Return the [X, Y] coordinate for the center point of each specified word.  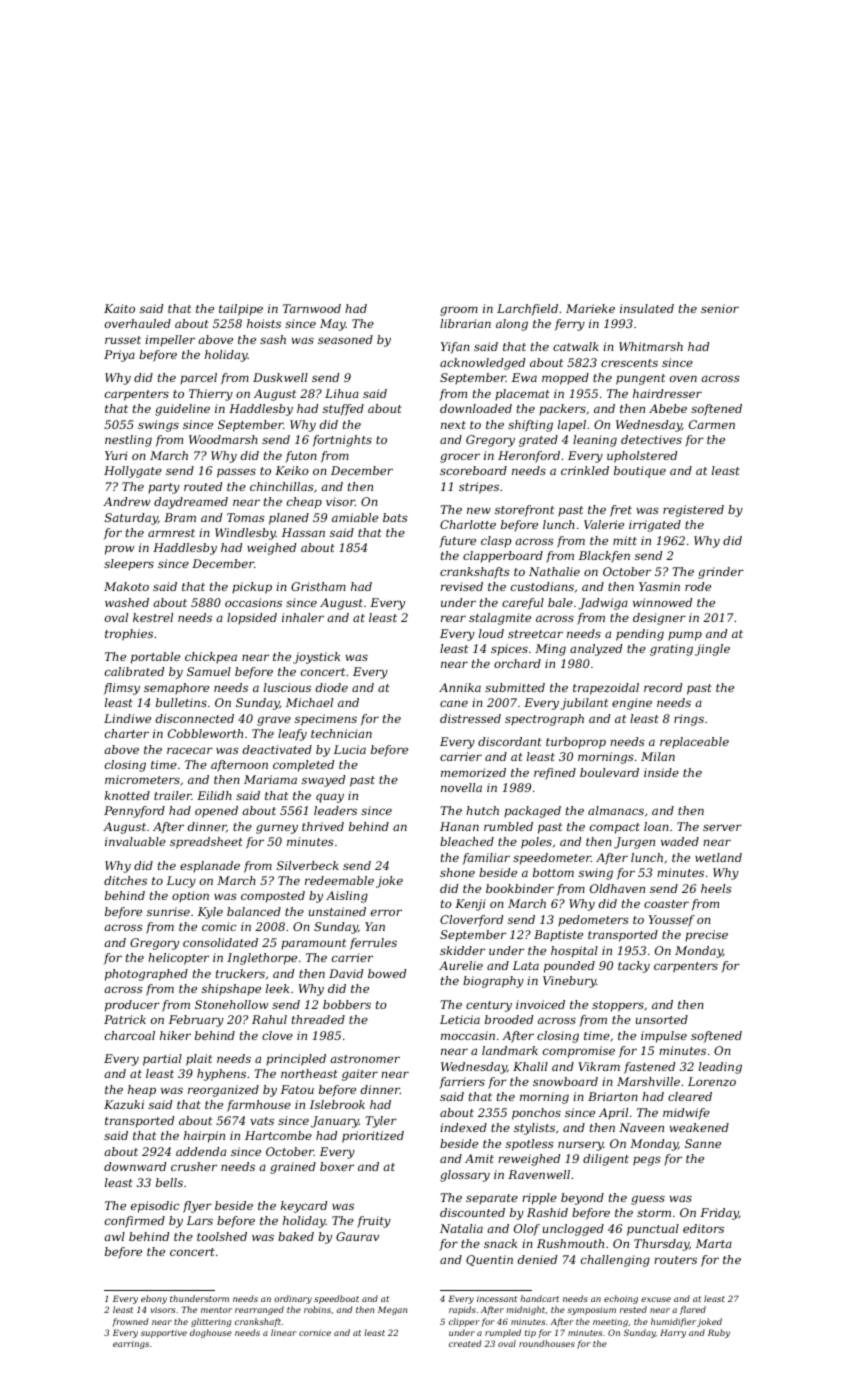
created [465, 1343]
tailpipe [241, 310]
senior [720, 308]
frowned [130, 1322]
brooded [509, 1019]
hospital [574, 952]
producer [132, 1006]
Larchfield [527, 310]
